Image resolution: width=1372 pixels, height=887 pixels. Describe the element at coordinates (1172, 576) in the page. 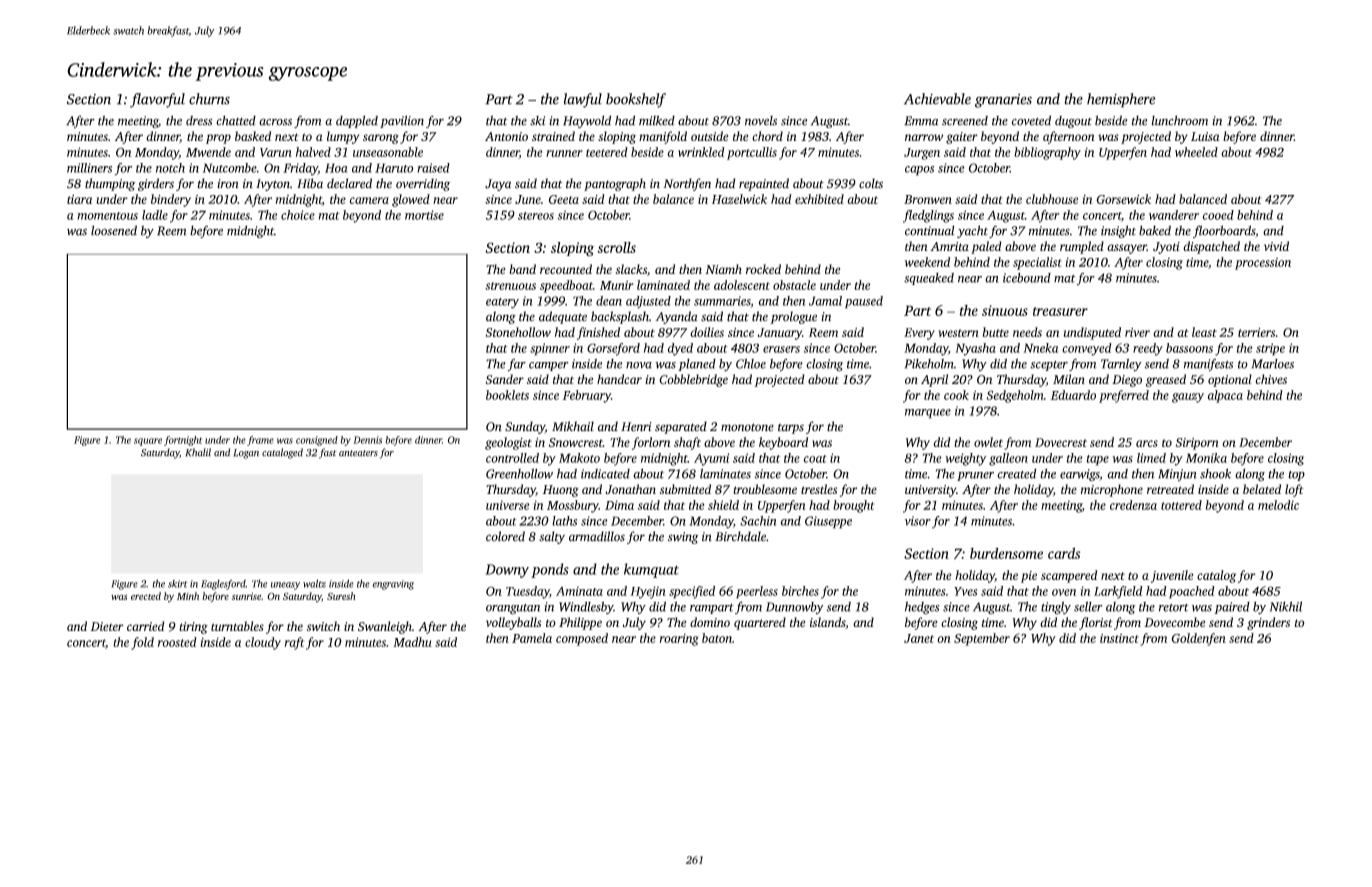

I see `juvenile` at that location.
